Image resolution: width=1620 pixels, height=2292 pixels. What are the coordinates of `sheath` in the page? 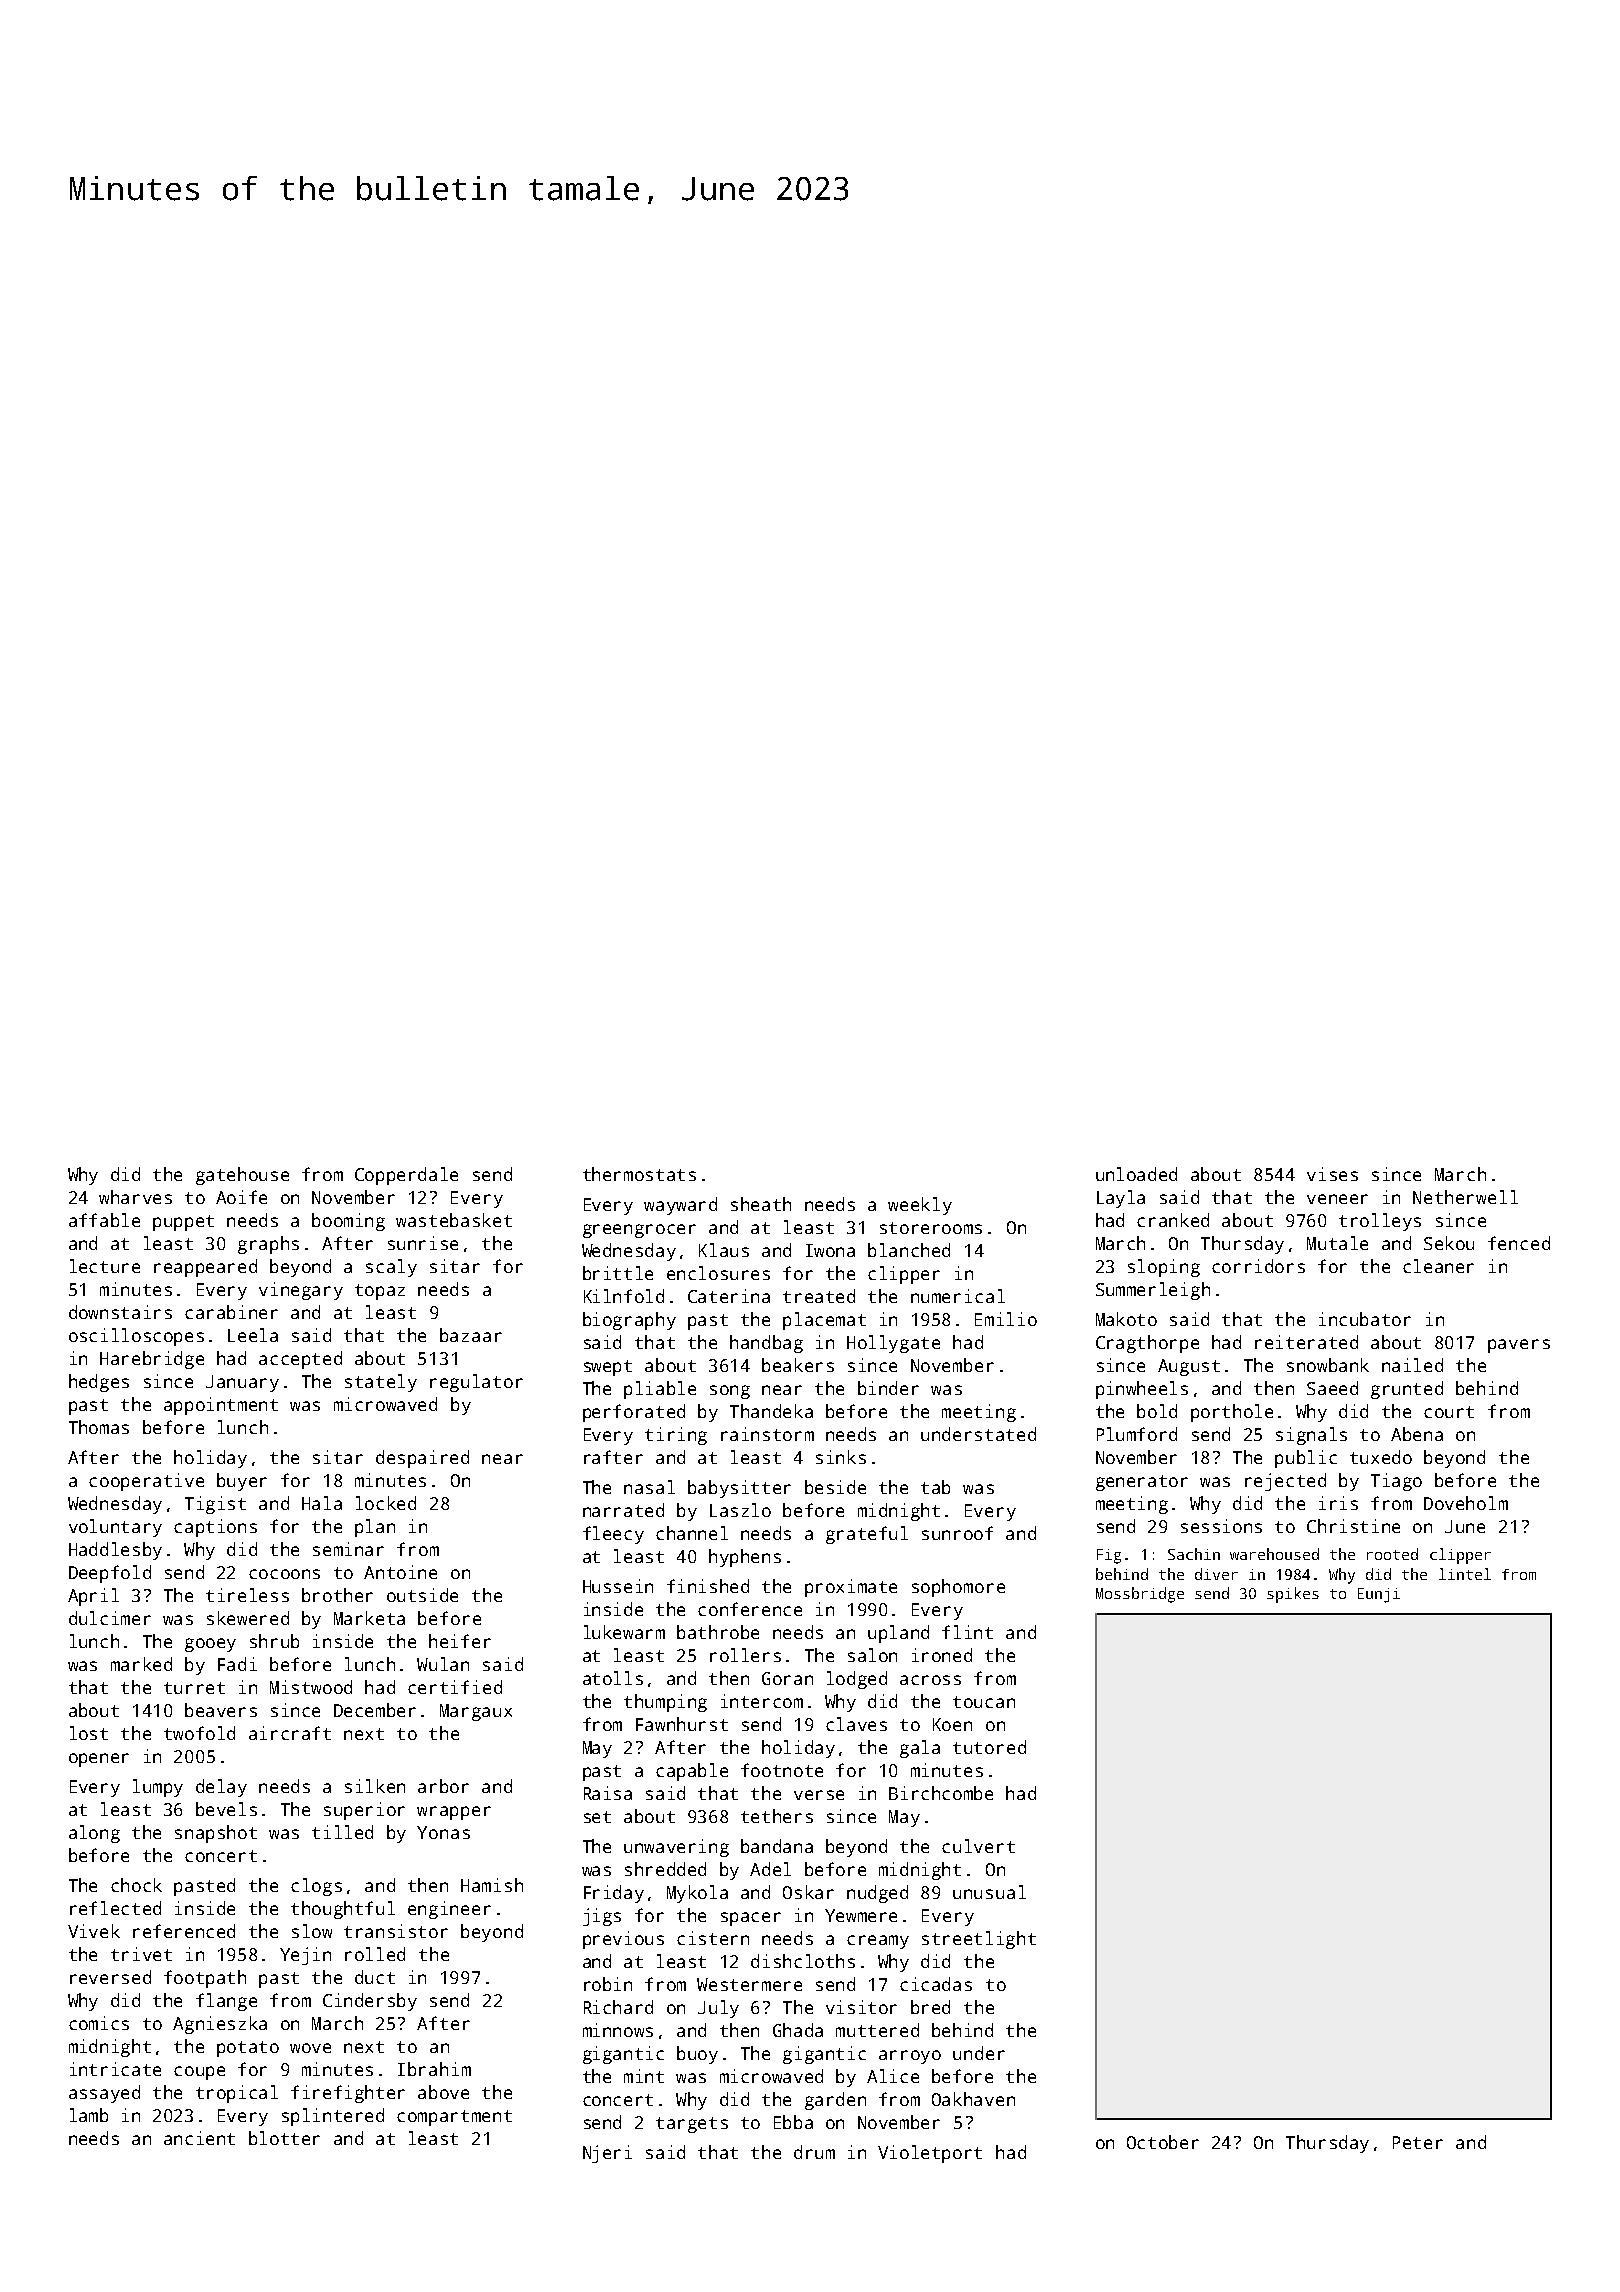 It's located at (761, 1204).
